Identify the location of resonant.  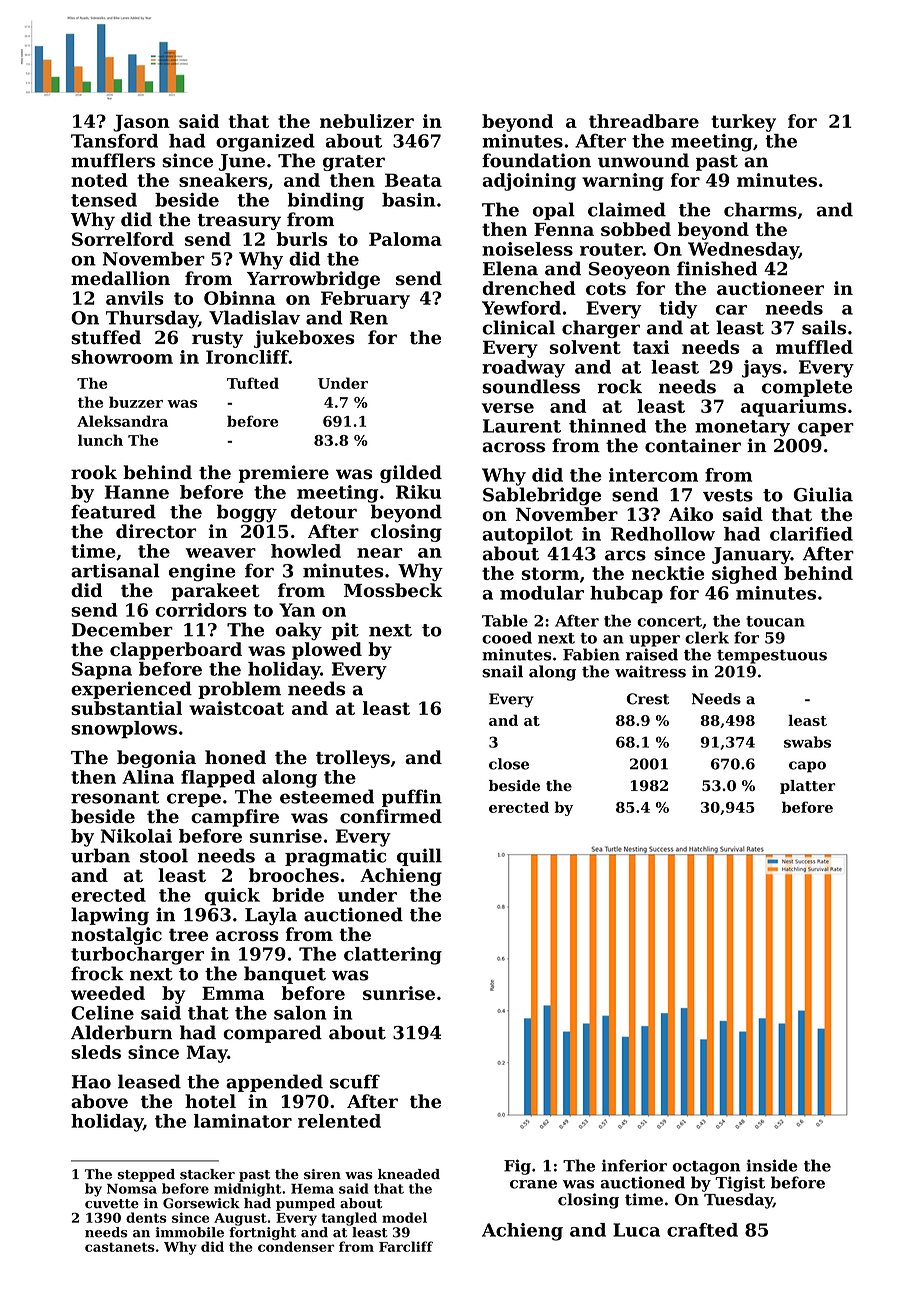
(115, 797).
